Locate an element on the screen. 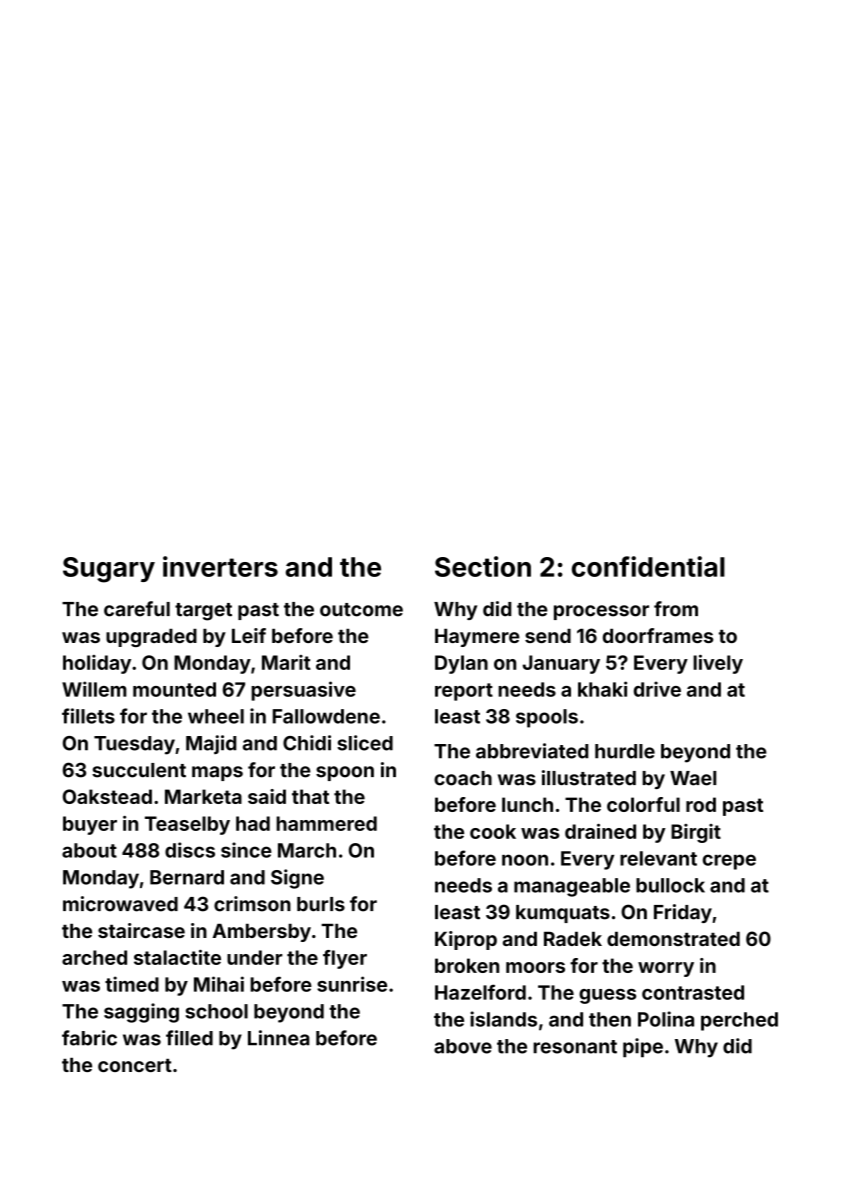  school is located at coordinates (216, 1011).
